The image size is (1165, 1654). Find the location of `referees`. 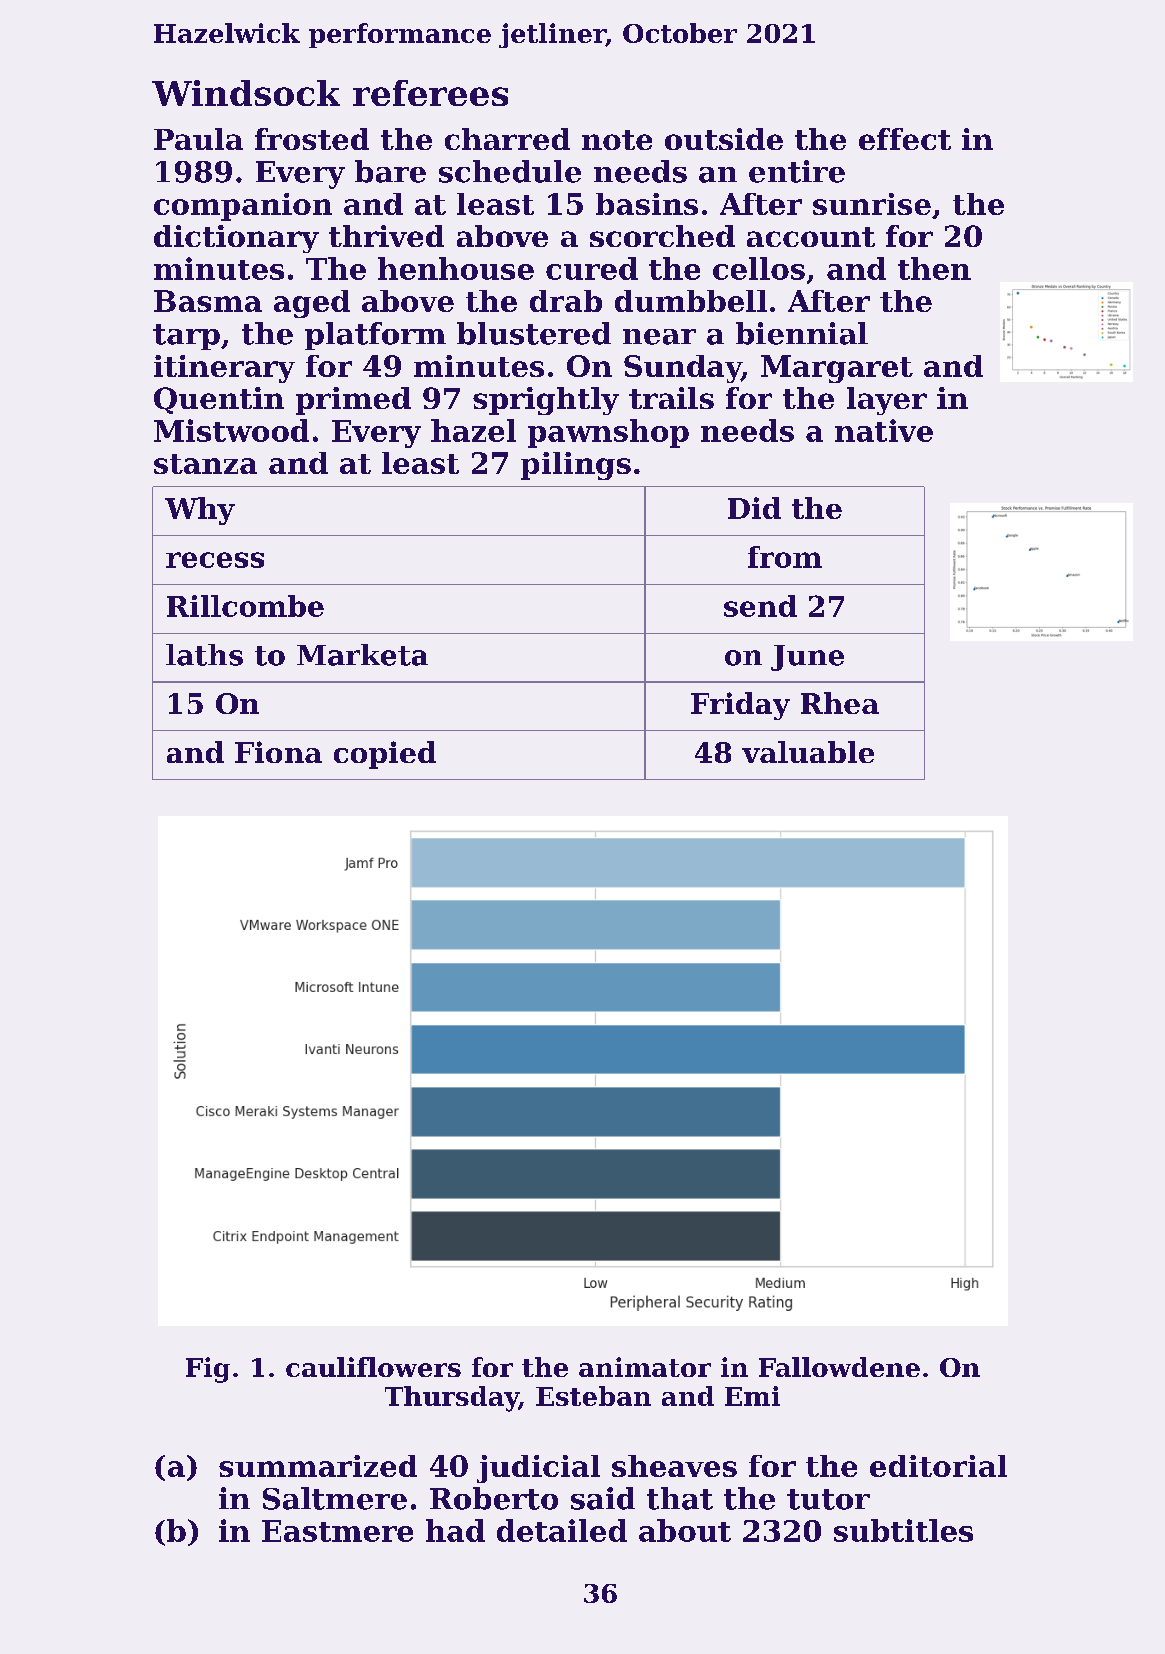

referees is located at coordinates (430, 93).
